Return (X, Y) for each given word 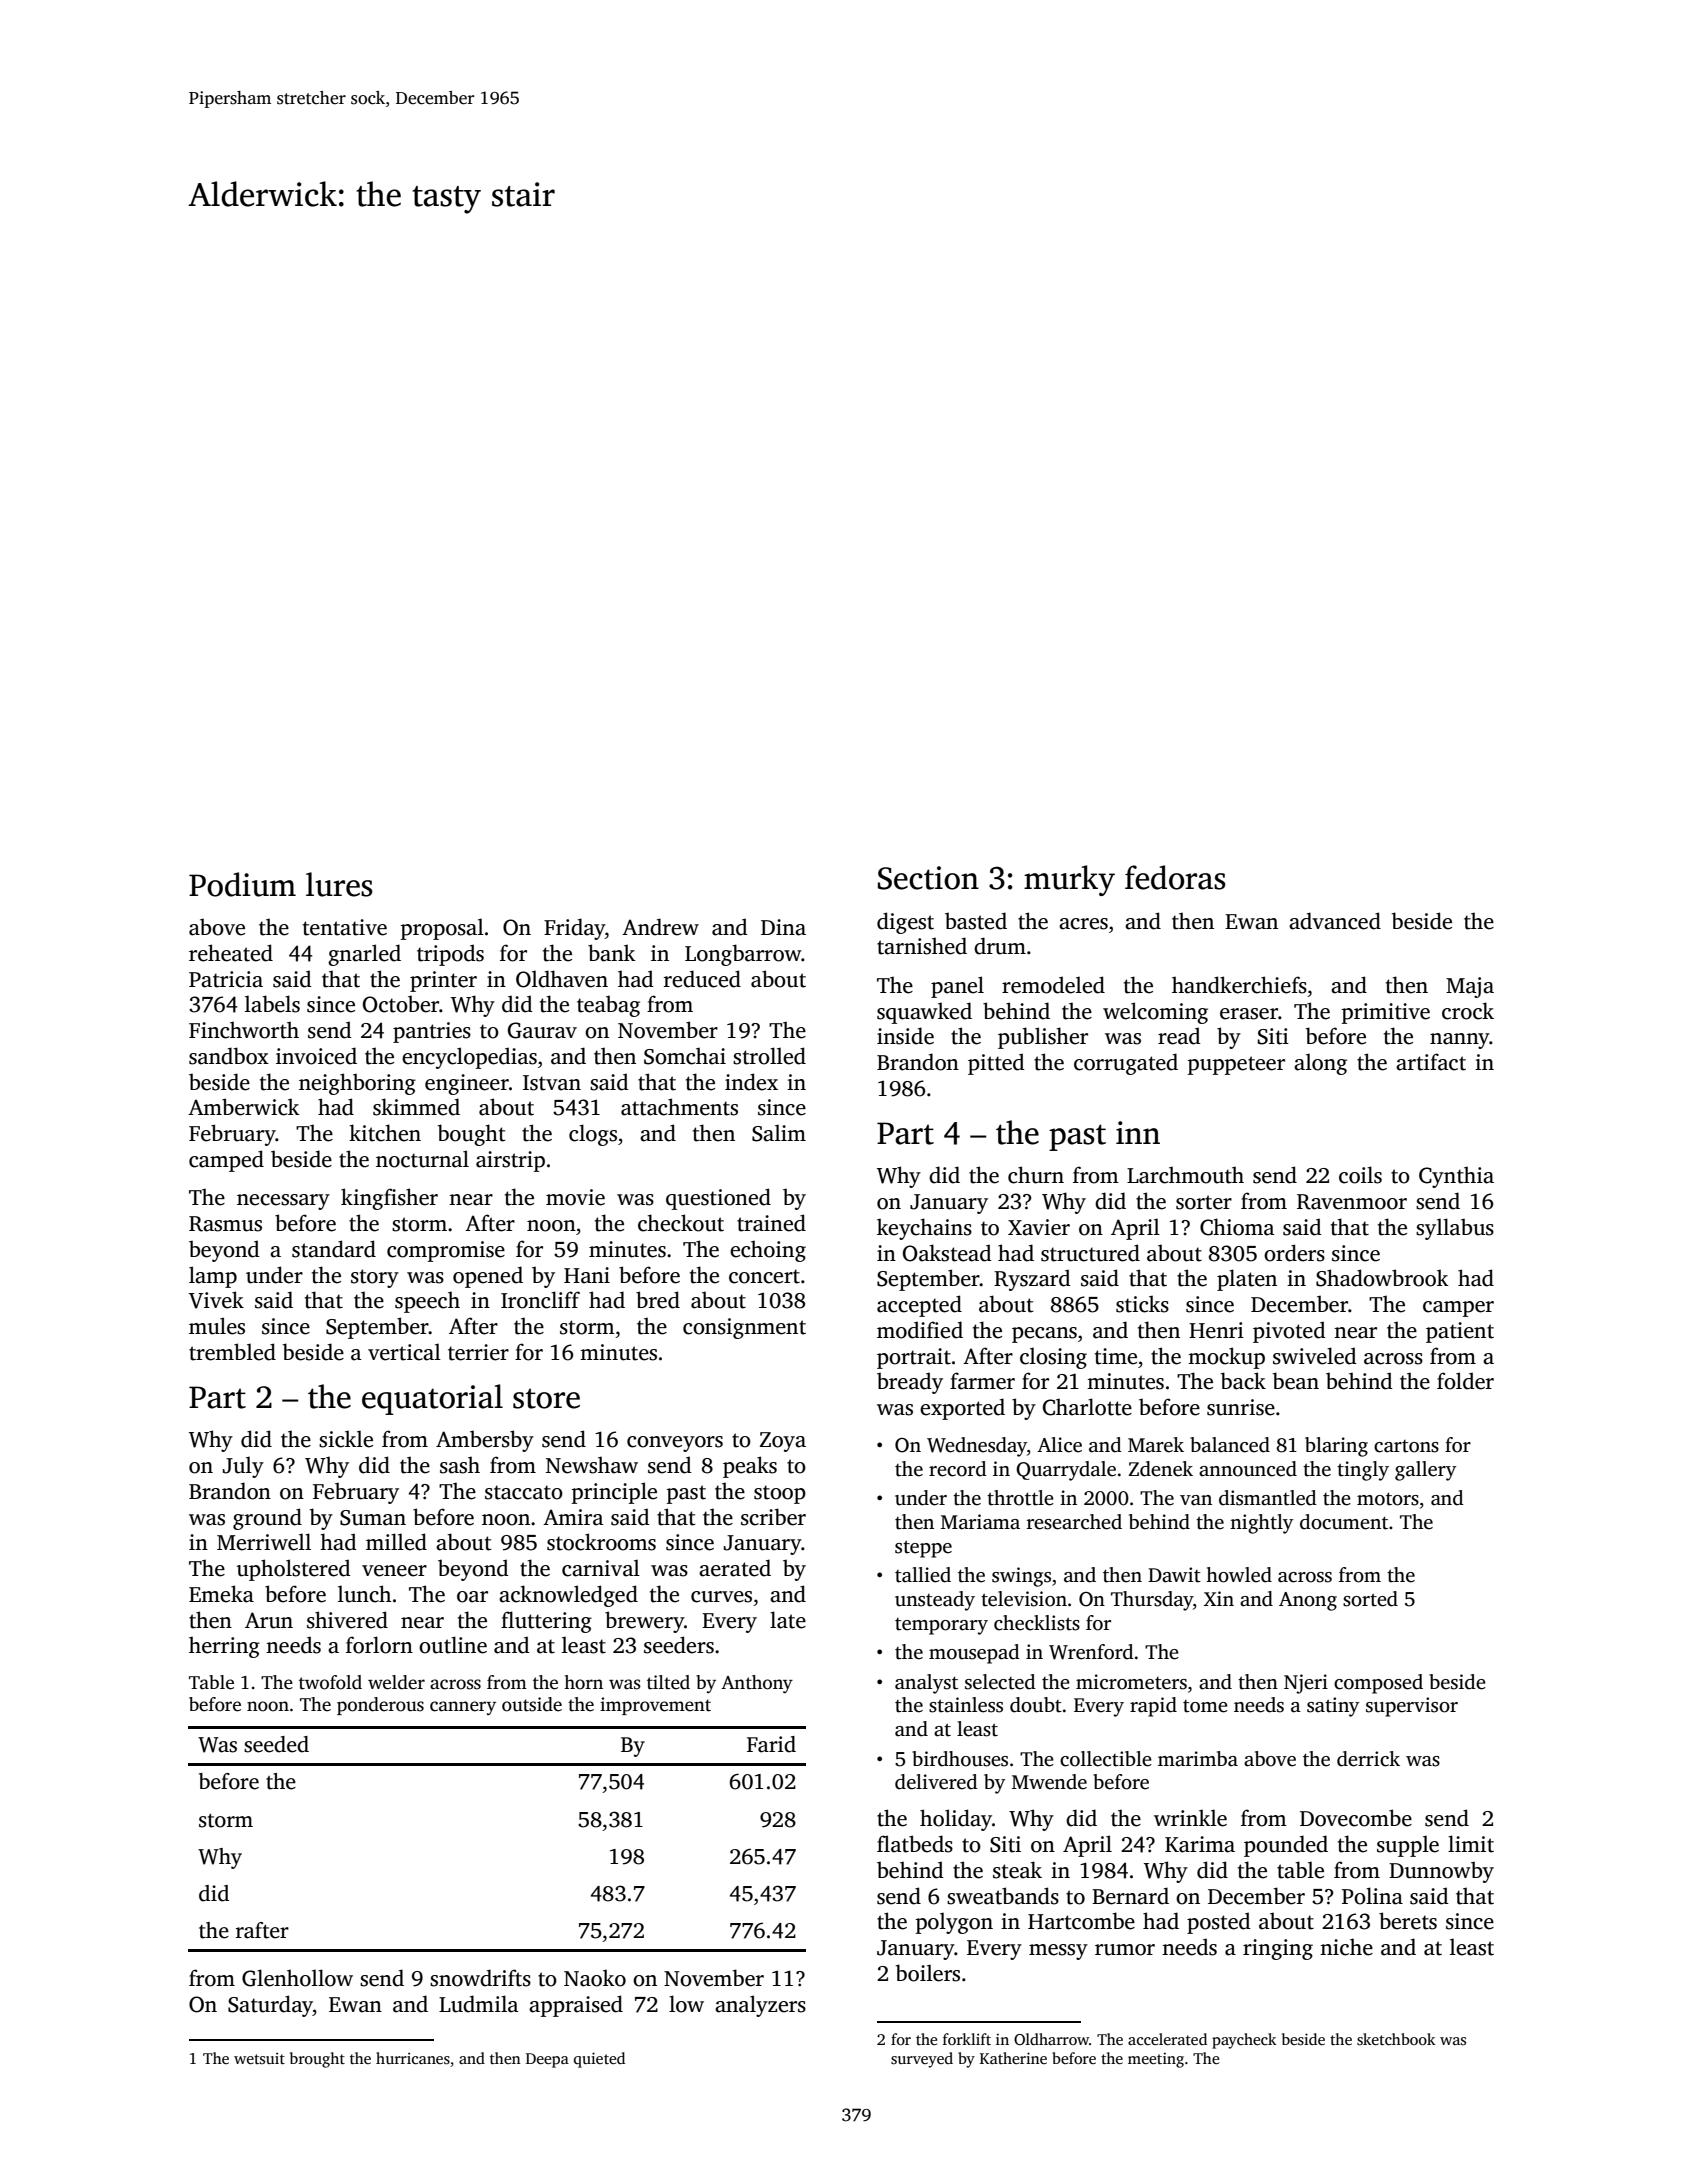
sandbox (229, 1056)
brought (317, 2060)
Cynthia (1456, 1177)
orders (1294, 1253)
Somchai (685, 1056)
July (243, 1467)
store (546, 1398)
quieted (599, 2060)
